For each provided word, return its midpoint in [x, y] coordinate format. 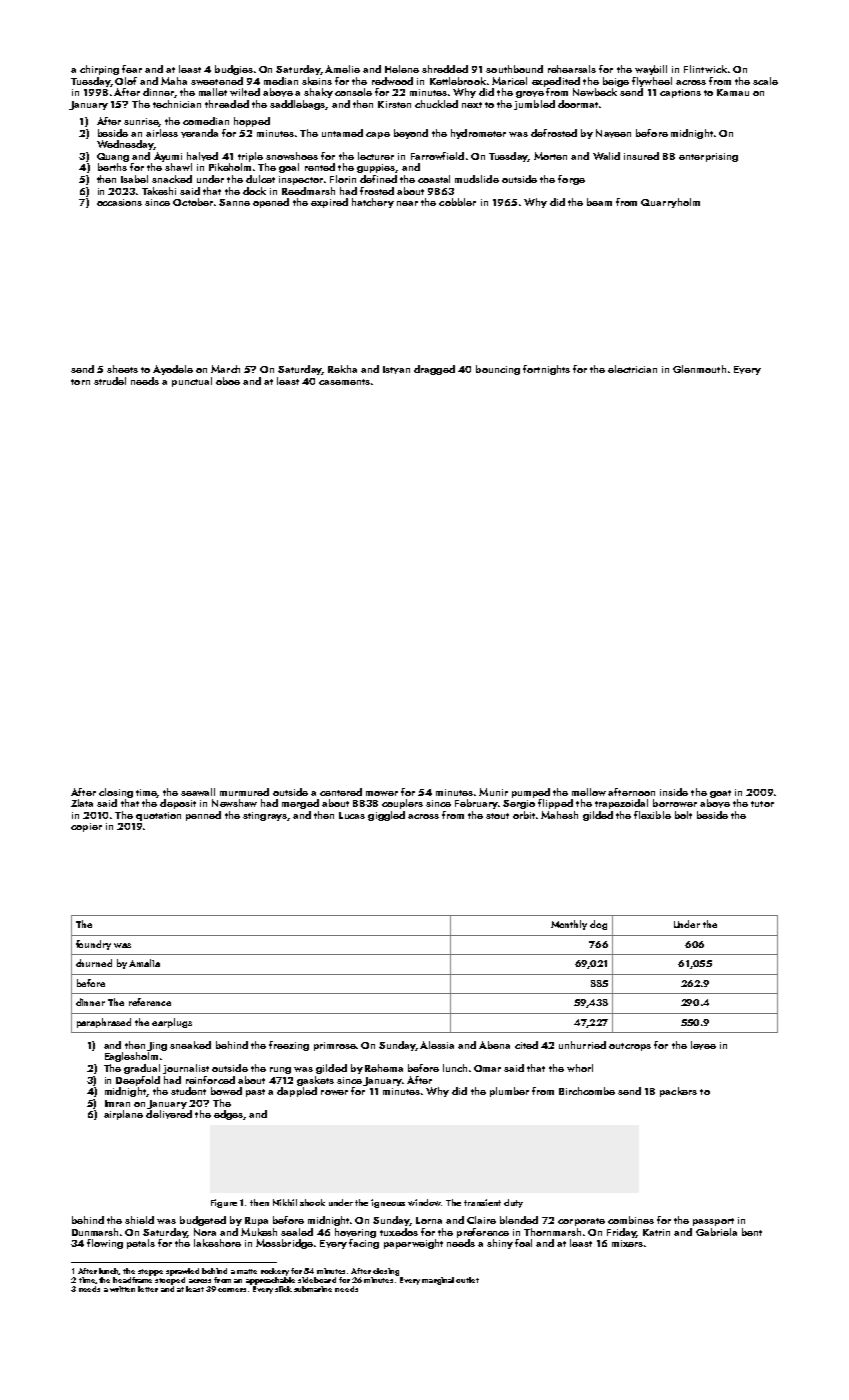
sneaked [190, 1045]
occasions [119, 202]
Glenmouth [699, 369]
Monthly [569, 925]
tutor [762, 804]
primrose [335, 1046]
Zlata [82, 803]
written [122, 1289]
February [476, 804]
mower [382, 793]
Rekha [342, 369]
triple [250, 157]
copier [86, 827]
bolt [683, 815]
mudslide [477, 179]
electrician [632, 369]
